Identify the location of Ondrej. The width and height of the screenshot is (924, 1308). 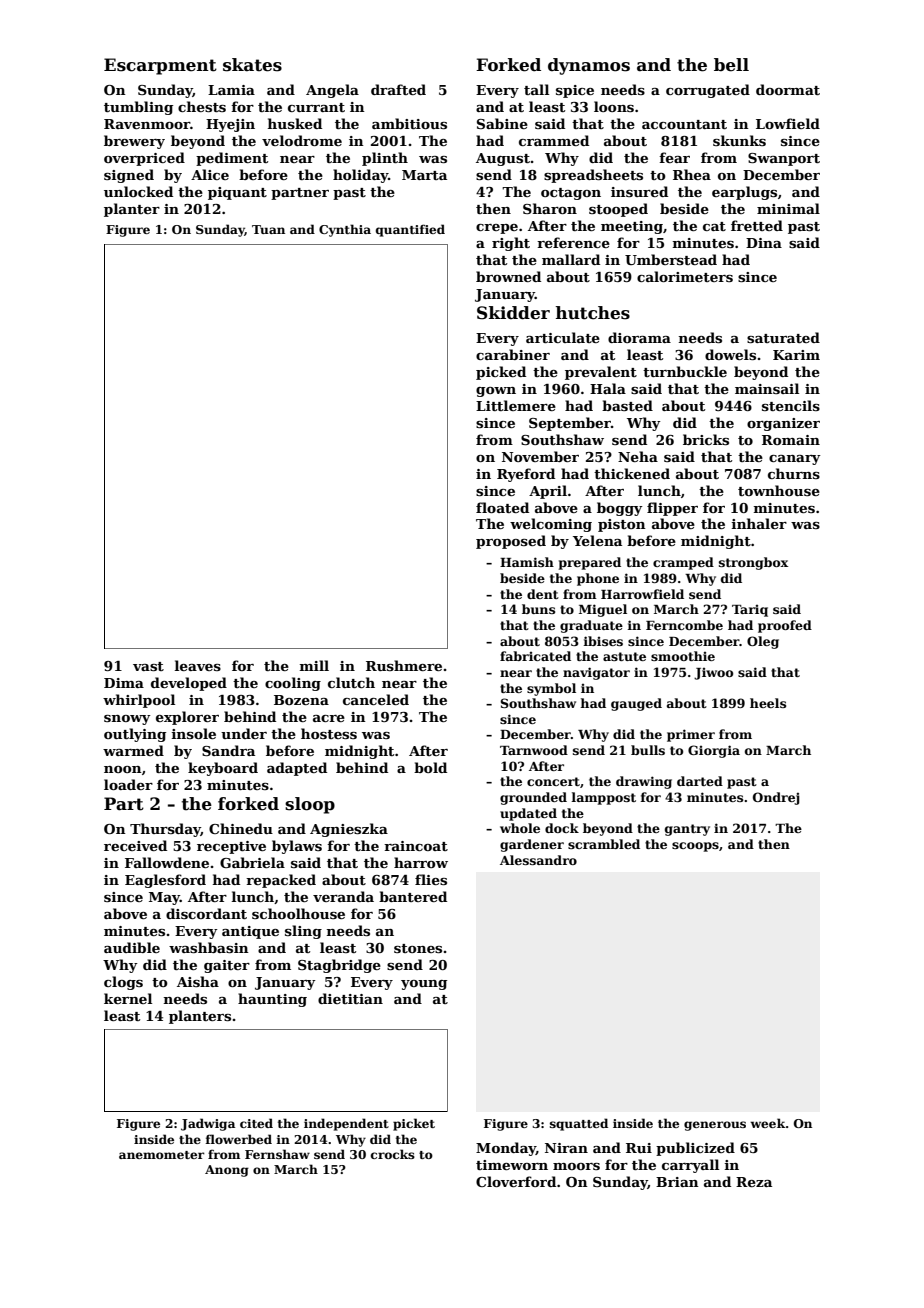
(776, 798).
